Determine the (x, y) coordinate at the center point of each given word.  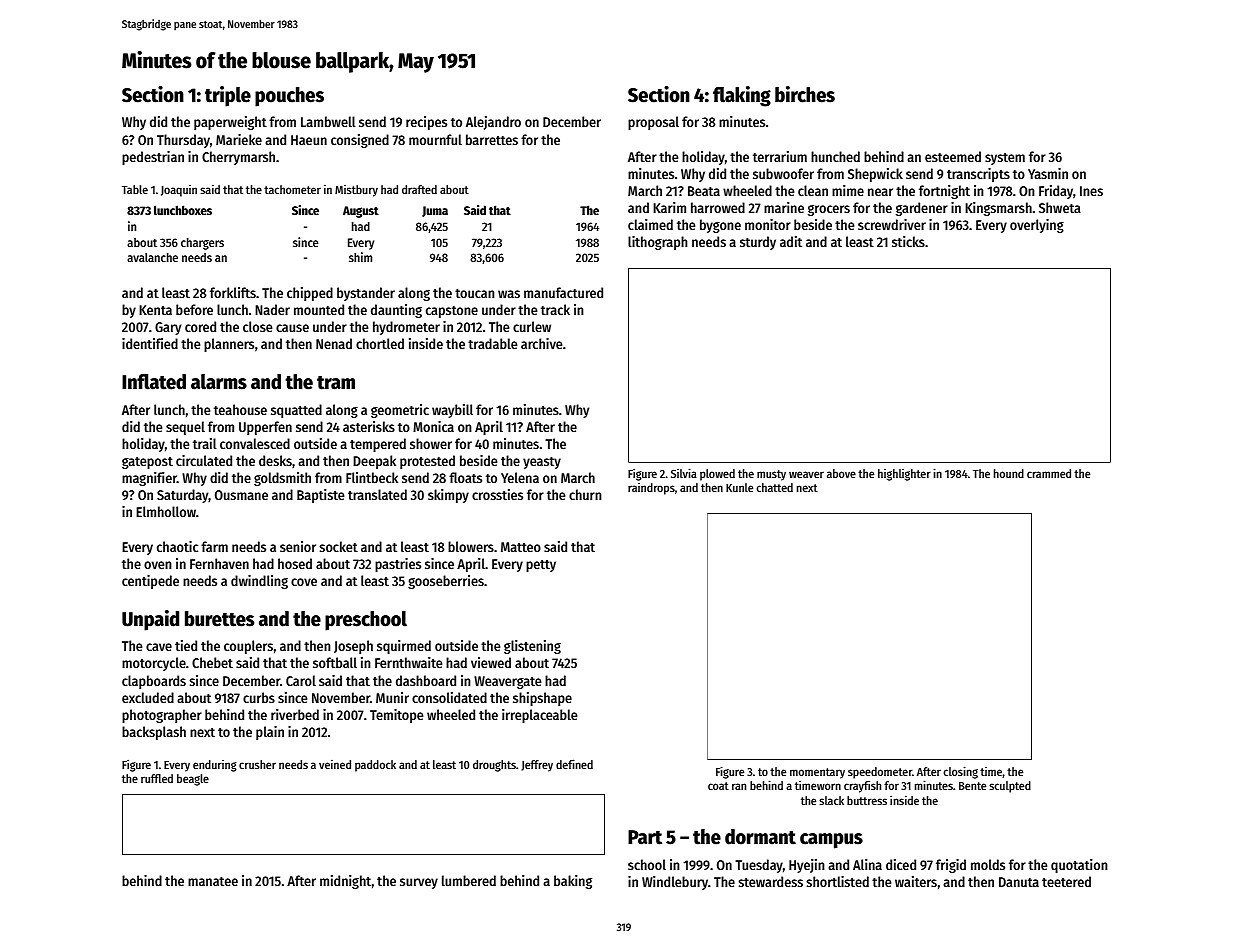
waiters (916, 881)
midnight (345, 882)
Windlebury (675, 883)
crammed (1049, 473)
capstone (452, 312)
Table (135, 189)
